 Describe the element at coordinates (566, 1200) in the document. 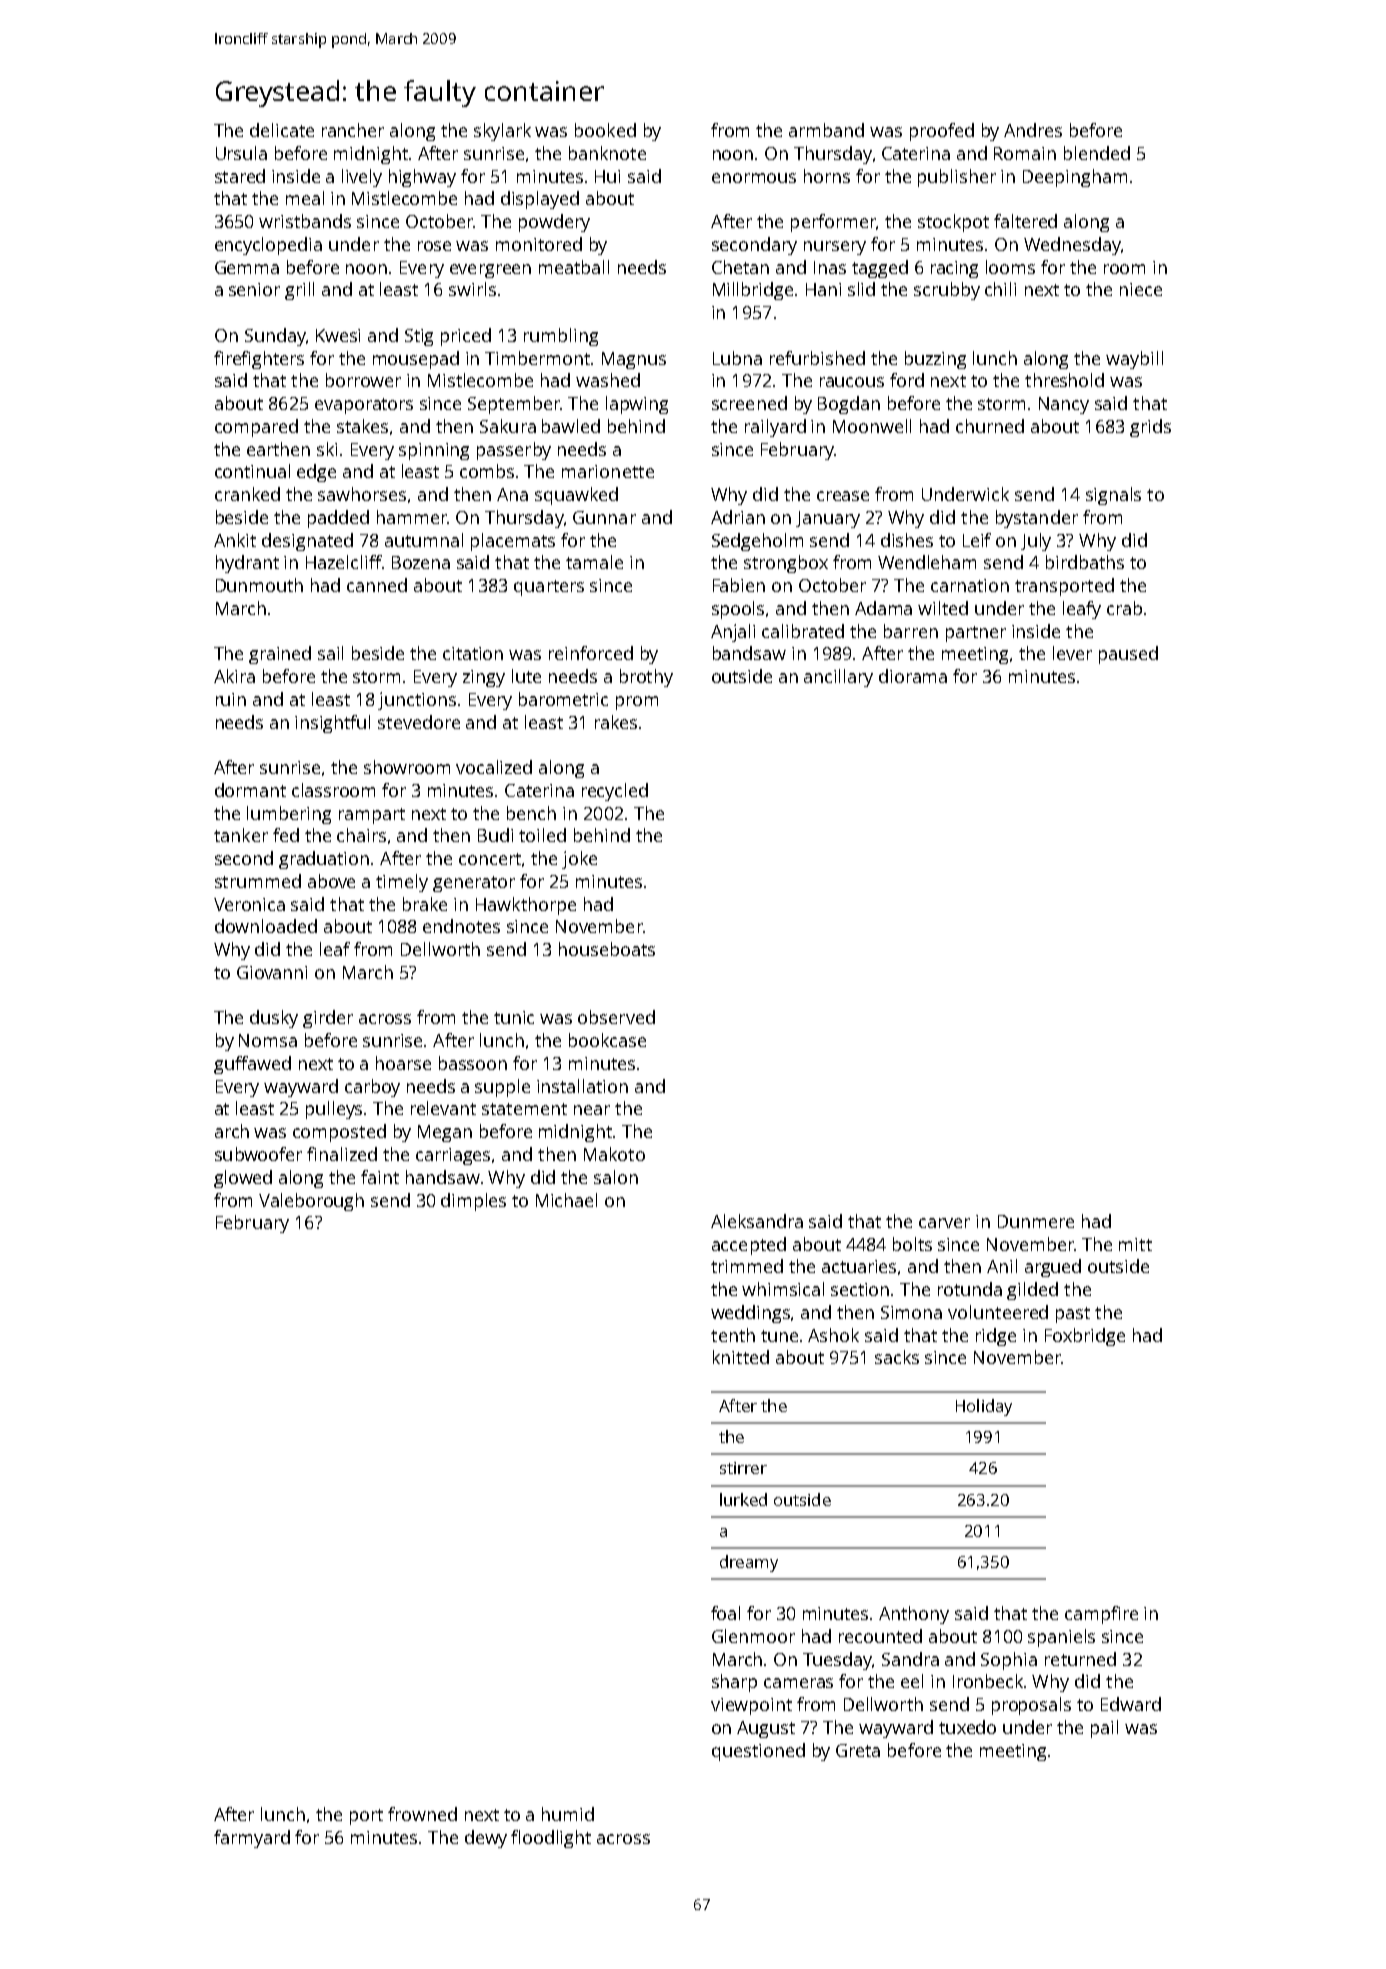

I see `Michael` at that location.
